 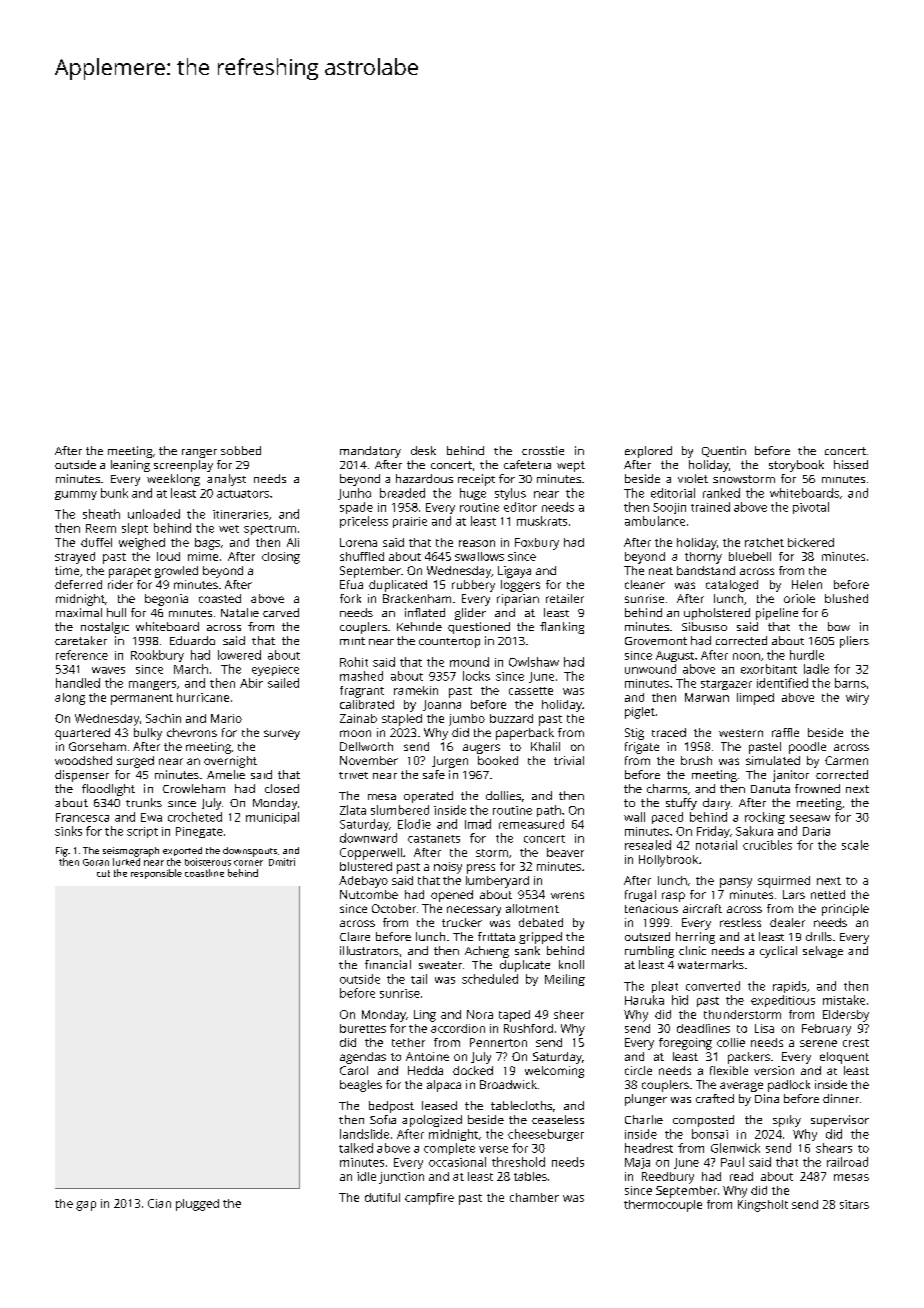 I want to click on gap, so click(x=86, y=1206).
